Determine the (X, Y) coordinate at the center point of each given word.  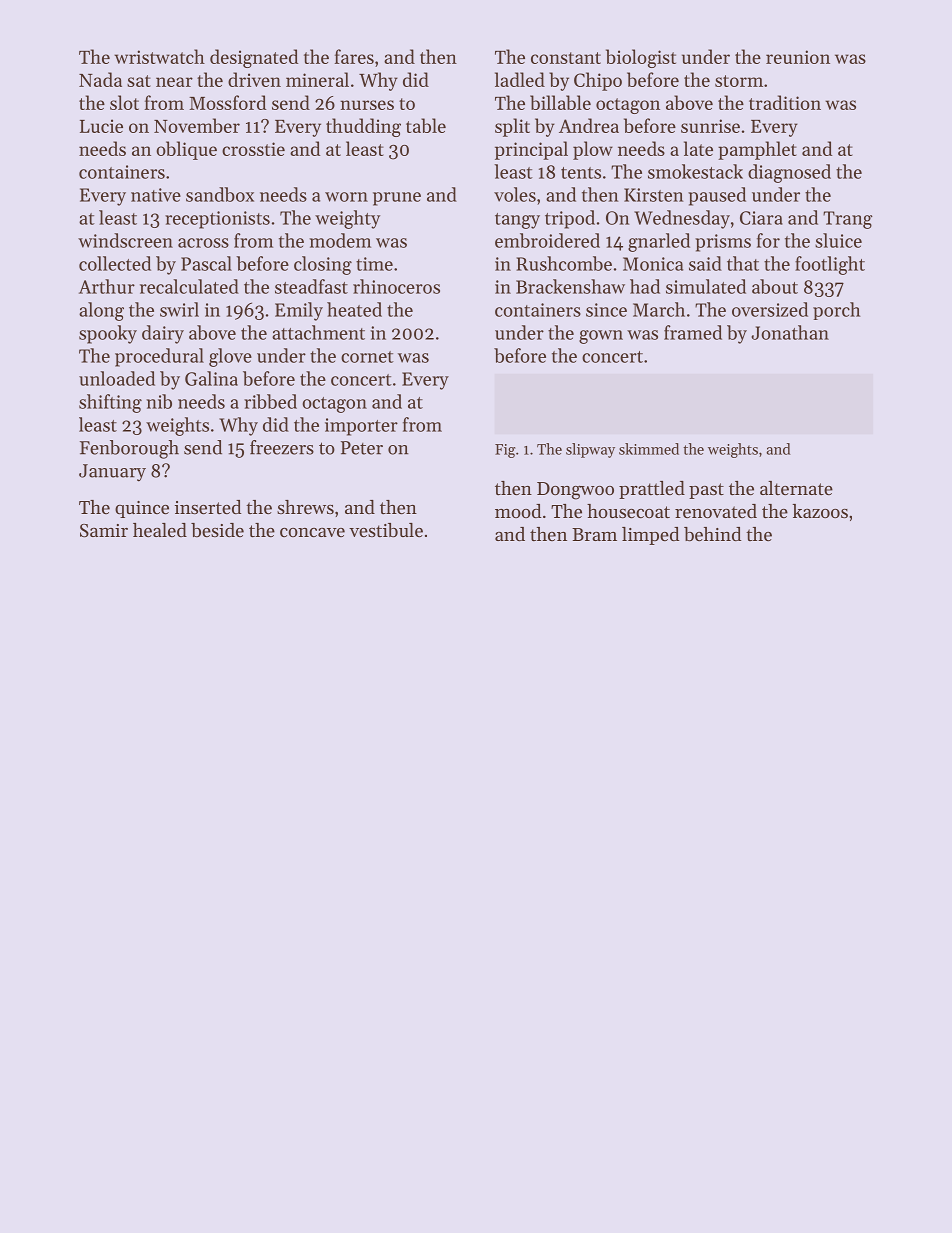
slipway (590, 450)
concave (312, 532)
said (705, 263)
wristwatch (159, 56)
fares (354, 56)
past (706, 491)
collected (115, 263)
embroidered (547, 240)
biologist (641, 58)
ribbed (270, 401)
